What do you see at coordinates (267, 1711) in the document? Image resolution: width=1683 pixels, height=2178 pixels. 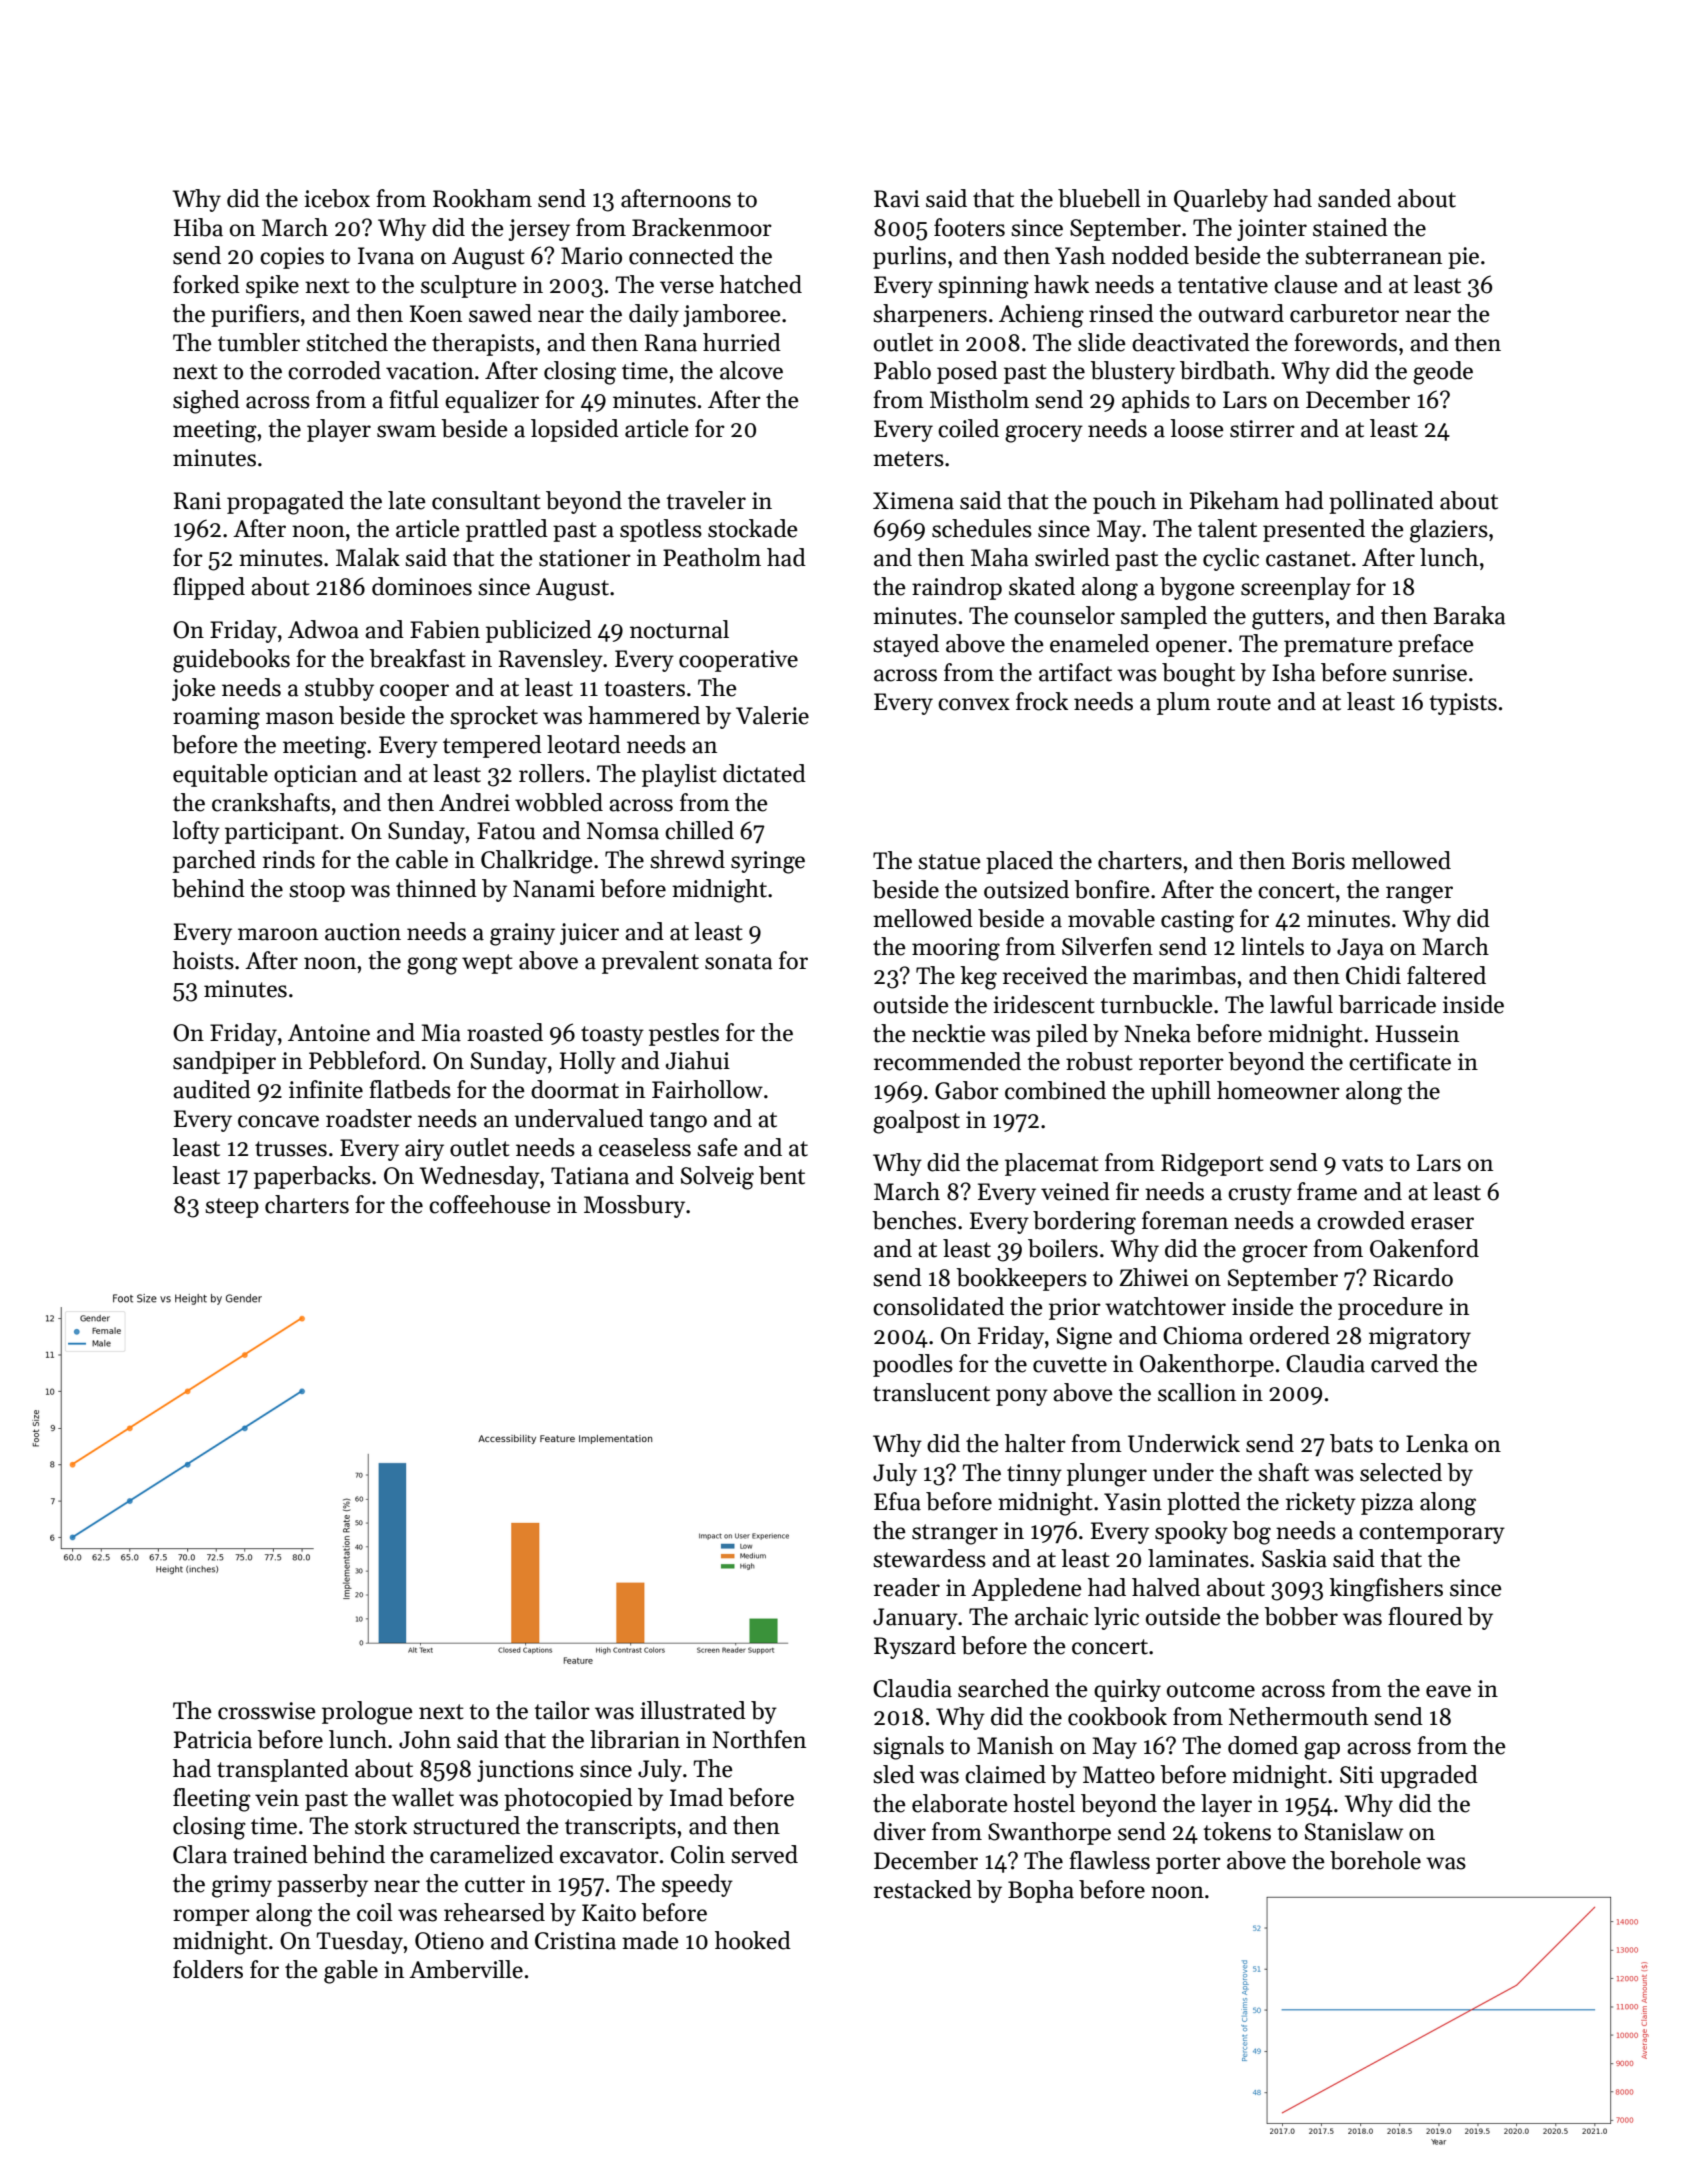 I see `crosswise` at bounding box center [267, 1711].
